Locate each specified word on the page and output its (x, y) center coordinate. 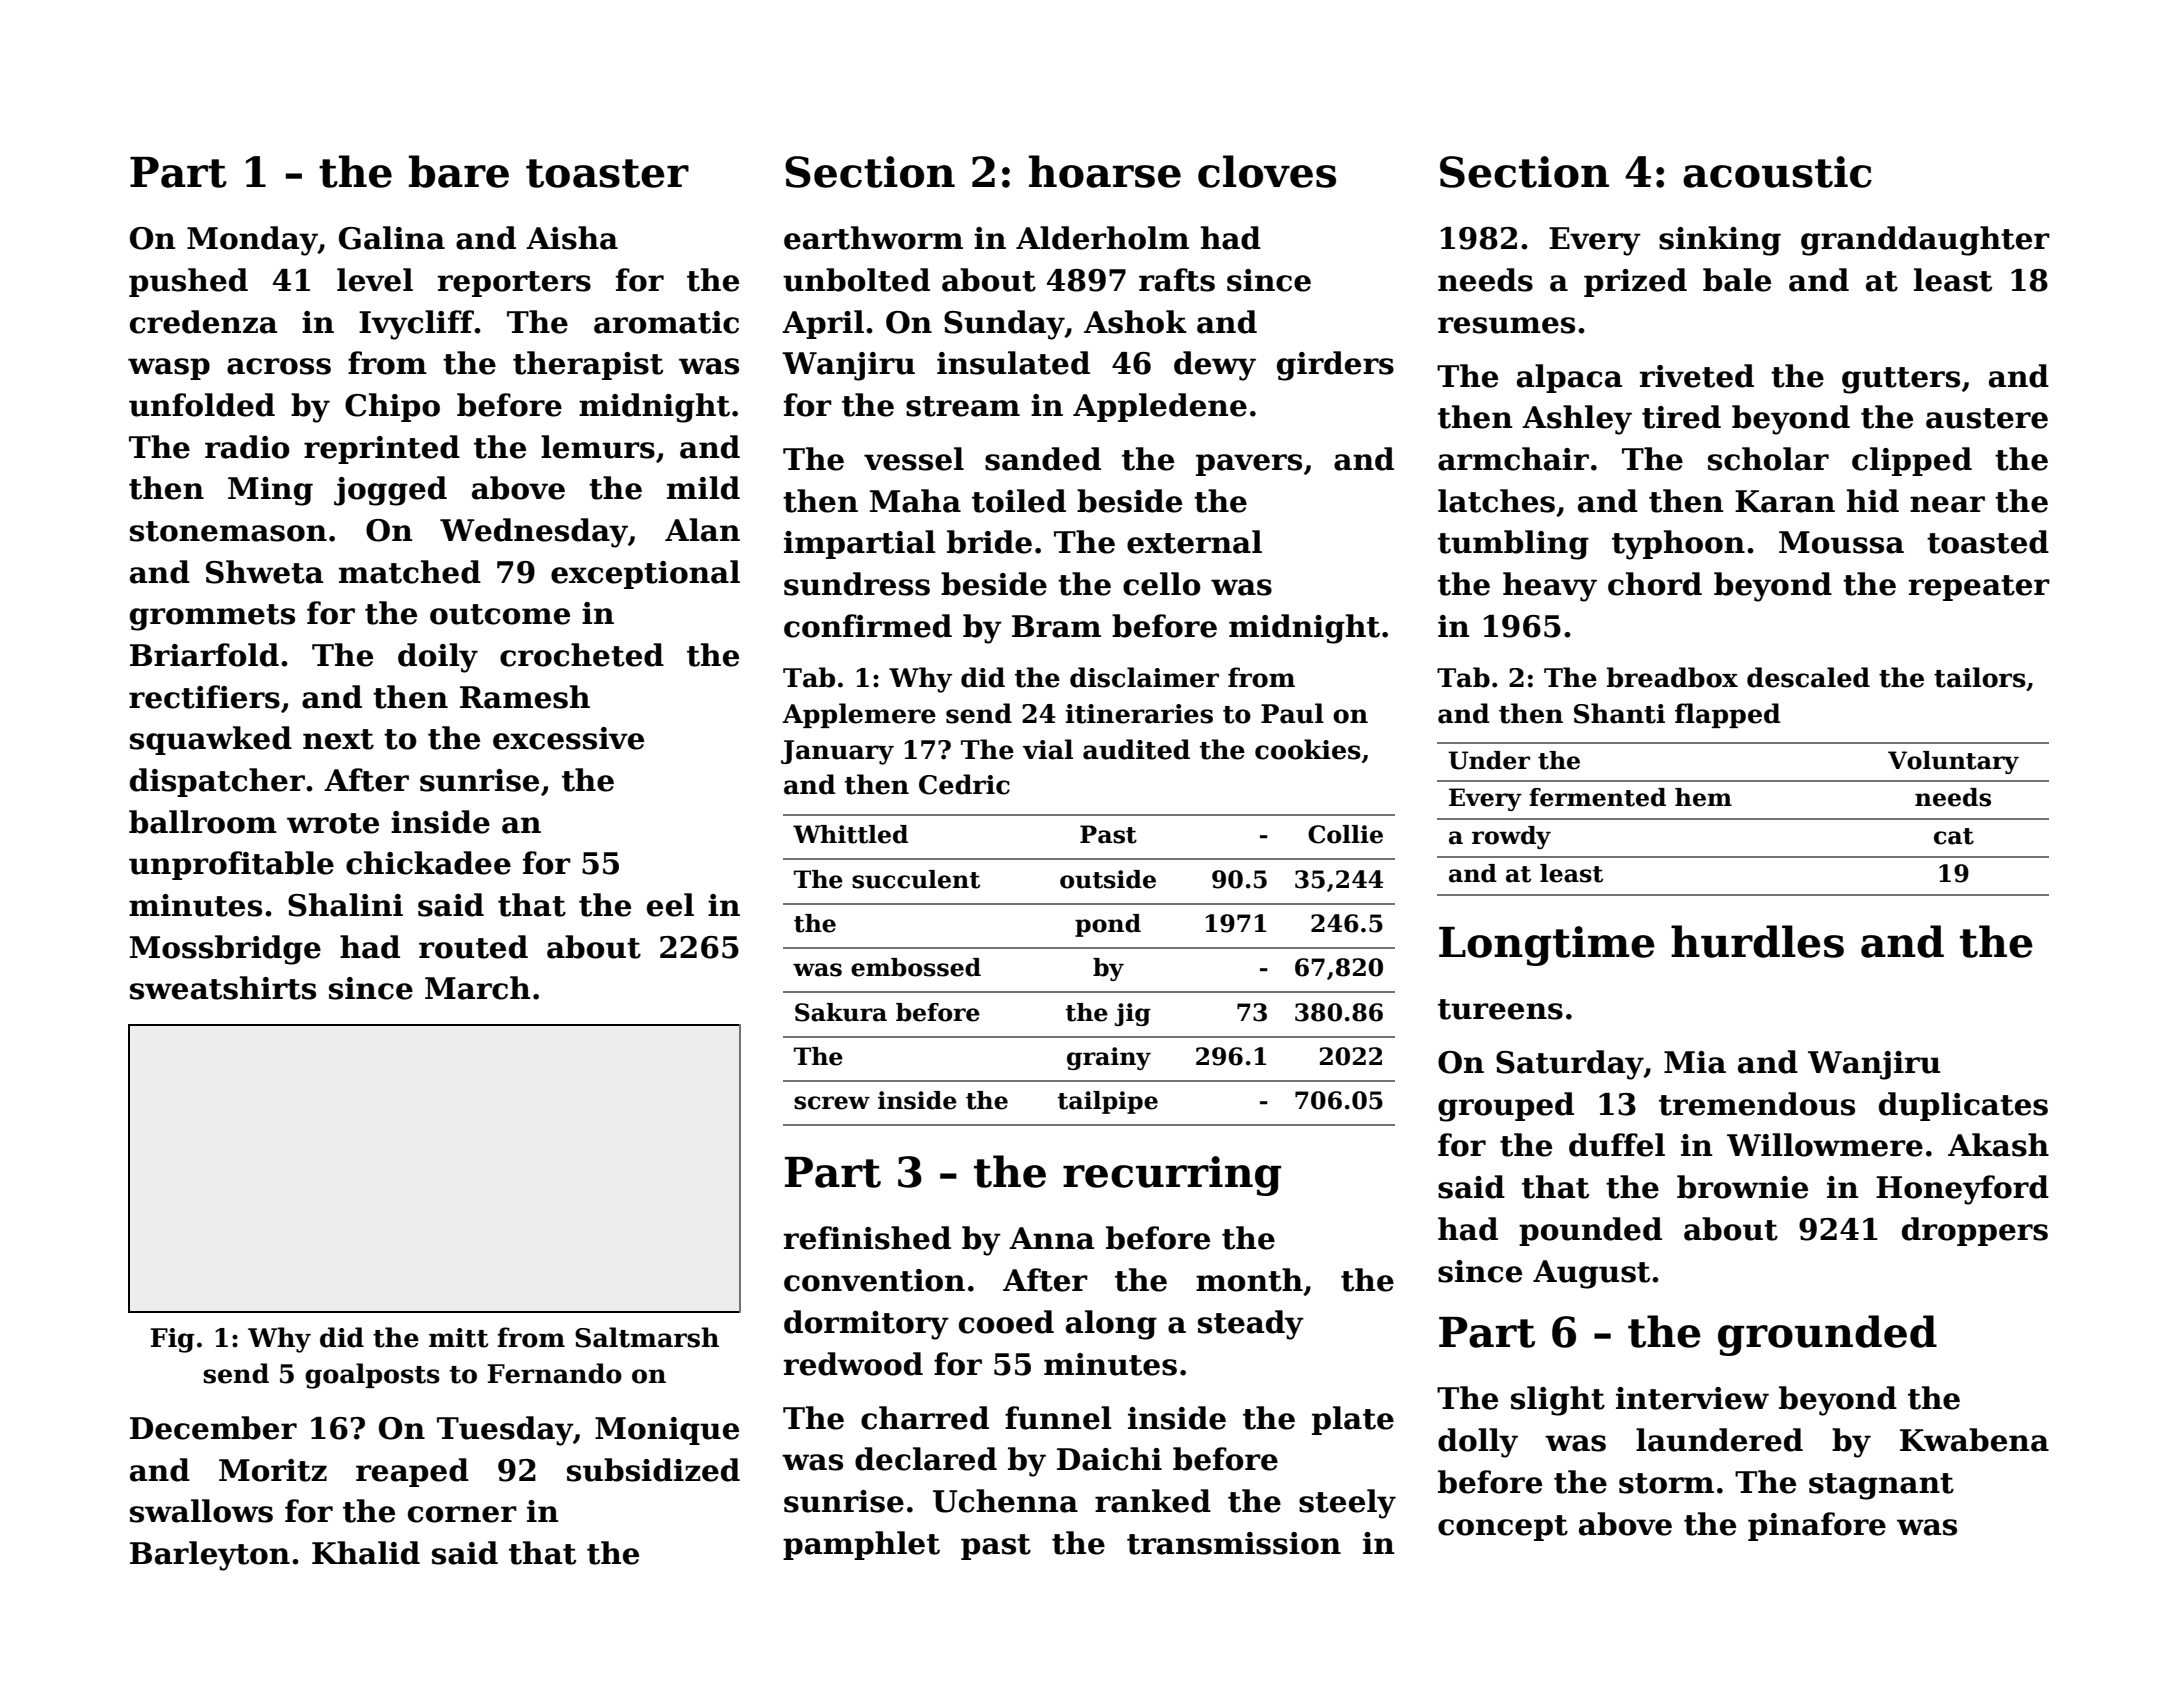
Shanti (1619, 713)
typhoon (1678, 545)
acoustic (1777, 172)
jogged (390, 491)
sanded (1043, 459)
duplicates (1963, 1106)
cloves (1267, 171)
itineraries (1139, 714)
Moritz (273, 1470)
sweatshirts (223, 988)
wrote (333, 823)
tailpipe (1108, 1102)
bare (459, 171)
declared (926, 1459)
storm (1666, 1483)
